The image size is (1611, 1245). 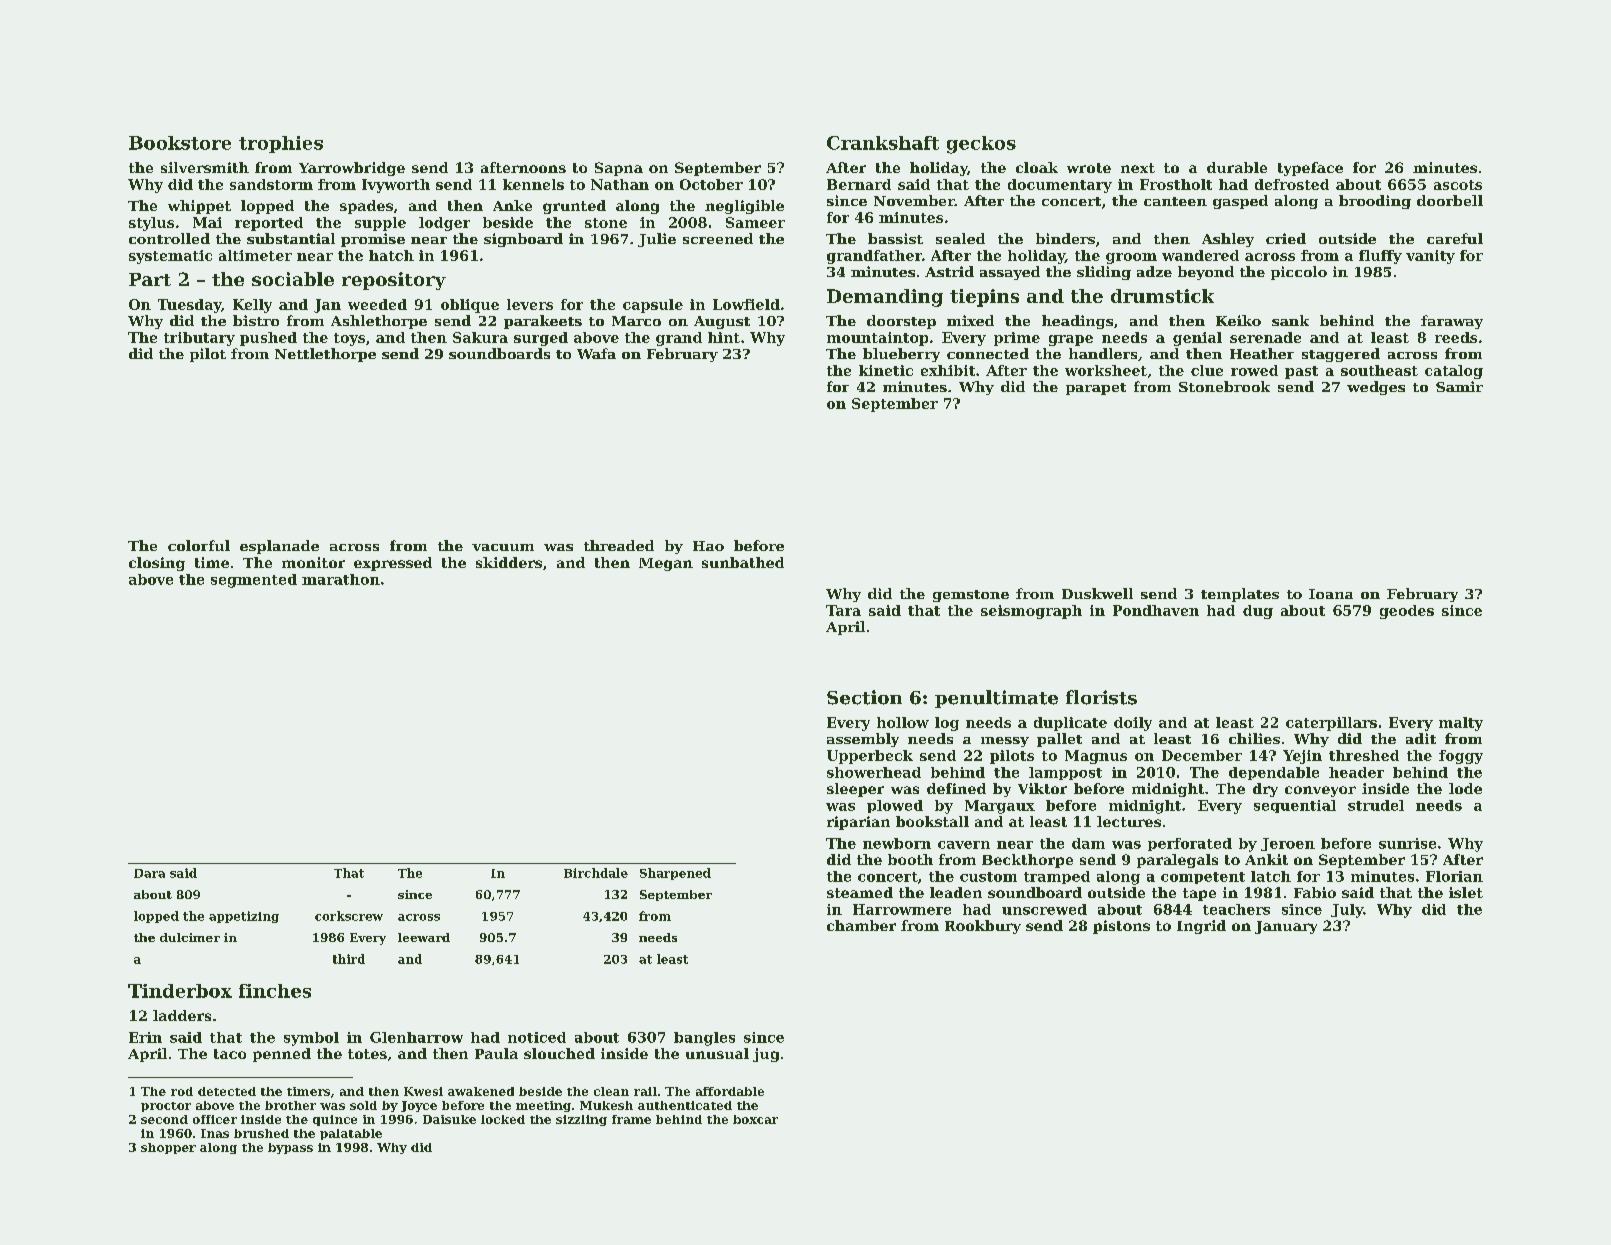 I want to click on geckos, so click(x=981, y=145).
